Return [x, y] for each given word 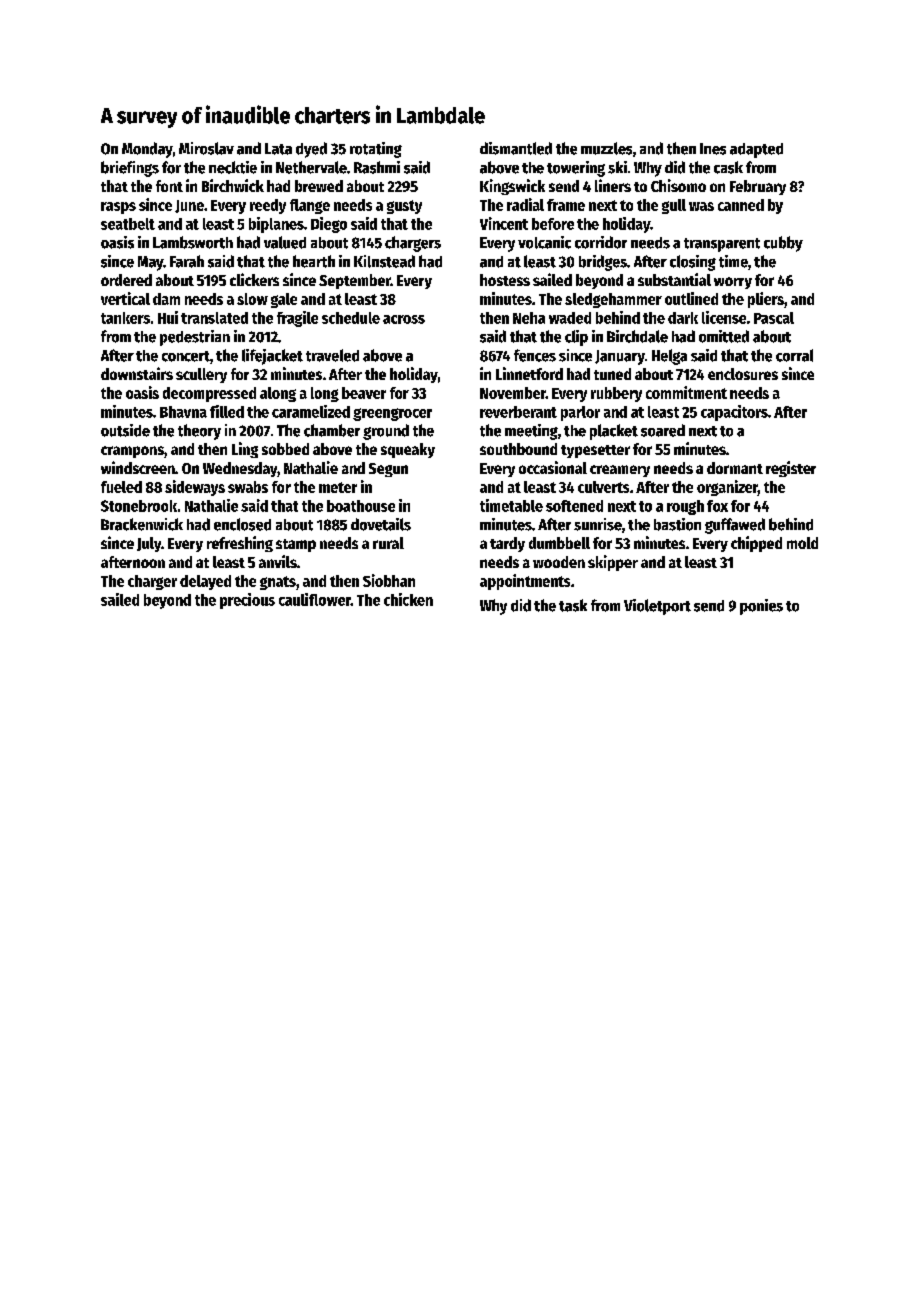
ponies [761, 607]
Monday [147, 150]
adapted [756, 150]
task [573, 605]
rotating [376, 150]
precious [247, 601]
